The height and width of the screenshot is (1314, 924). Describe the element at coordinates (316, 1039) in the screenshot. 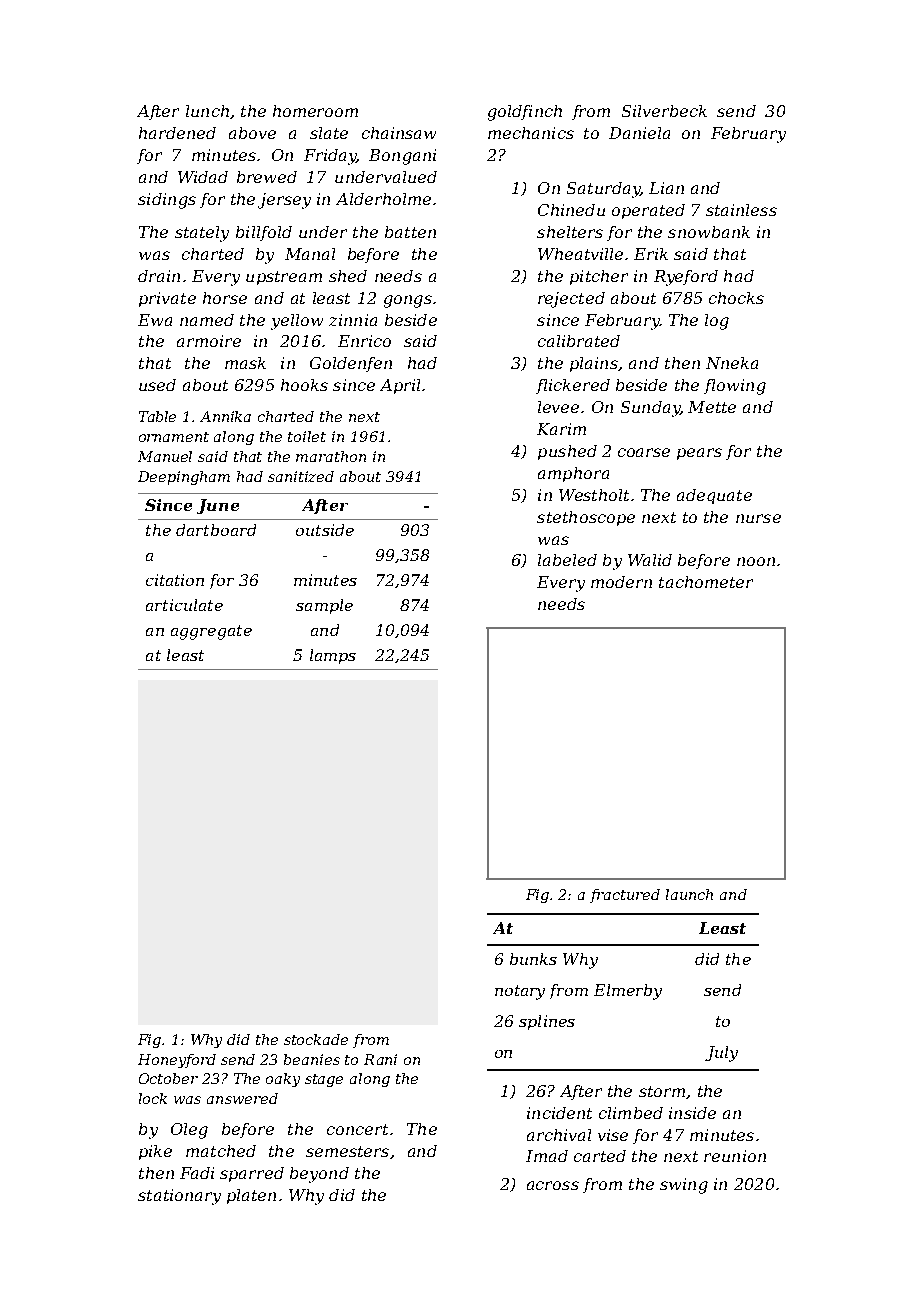

I see `stockade` at that location.
